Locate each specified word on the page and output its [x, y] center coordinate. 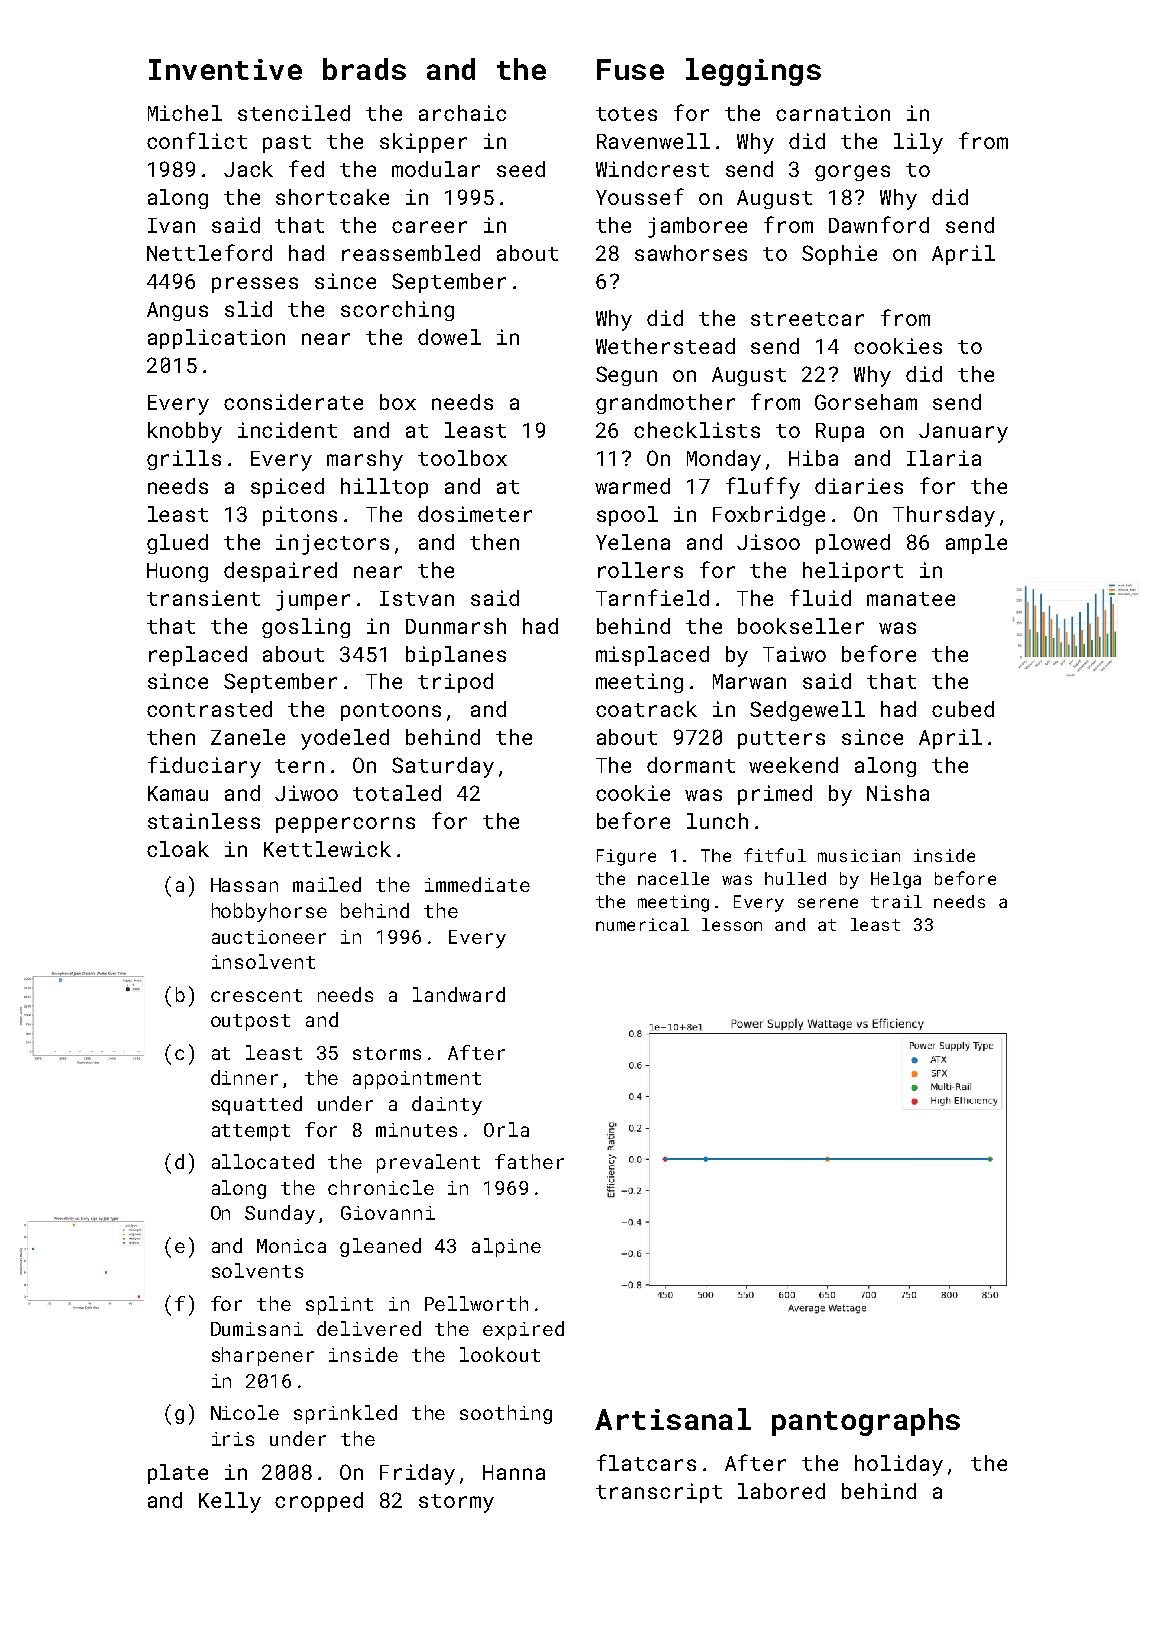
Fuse [630, 69]
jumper [313, 600]
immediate [477, 884]
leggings [753, 72]
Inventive [225, 69]
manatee [911, 599]
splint [339, 1305]
